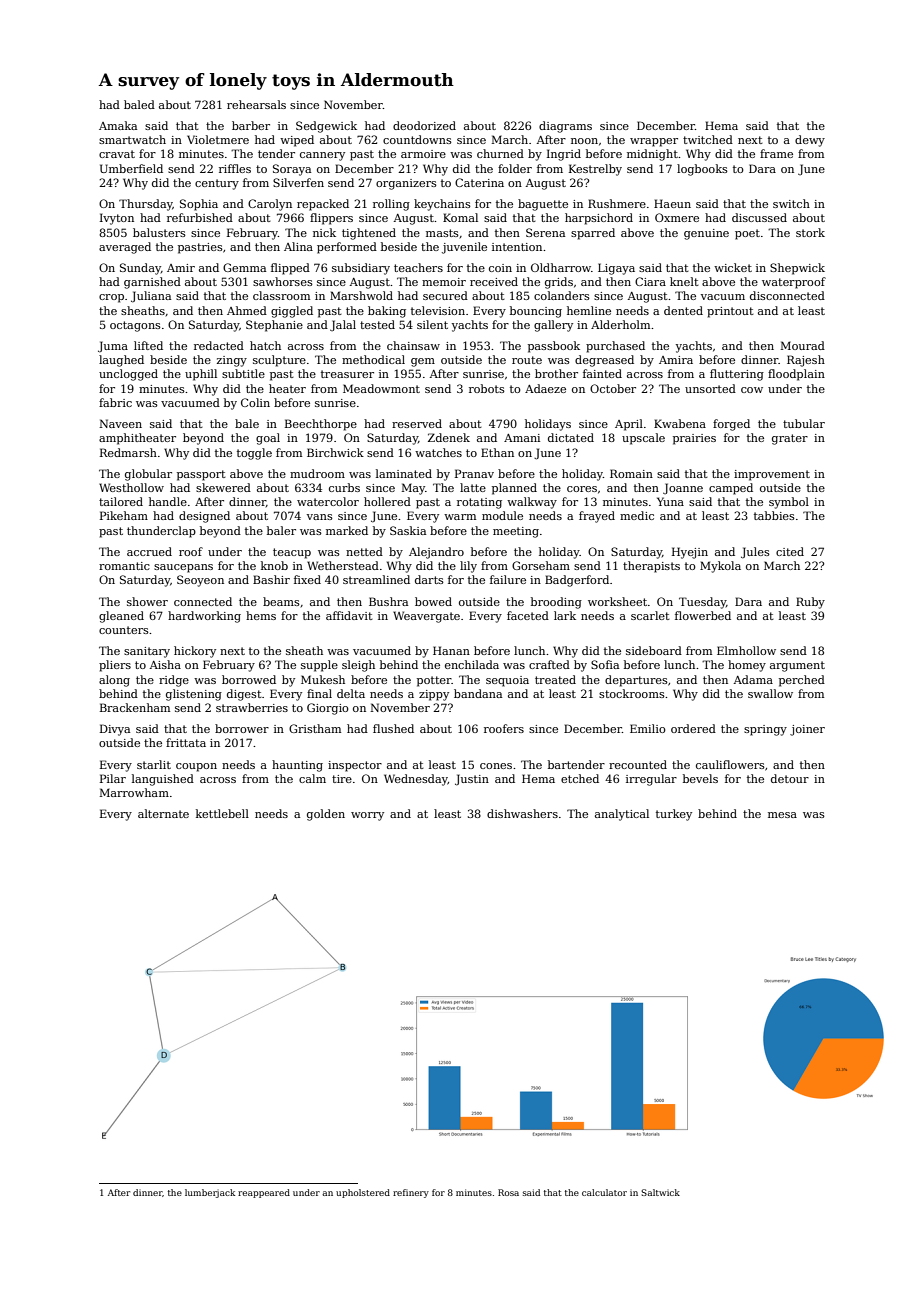  What do you see at coordinates (218, 139) in the screenshot?
I see `Violetmere` at bounding box center [218, 139].
